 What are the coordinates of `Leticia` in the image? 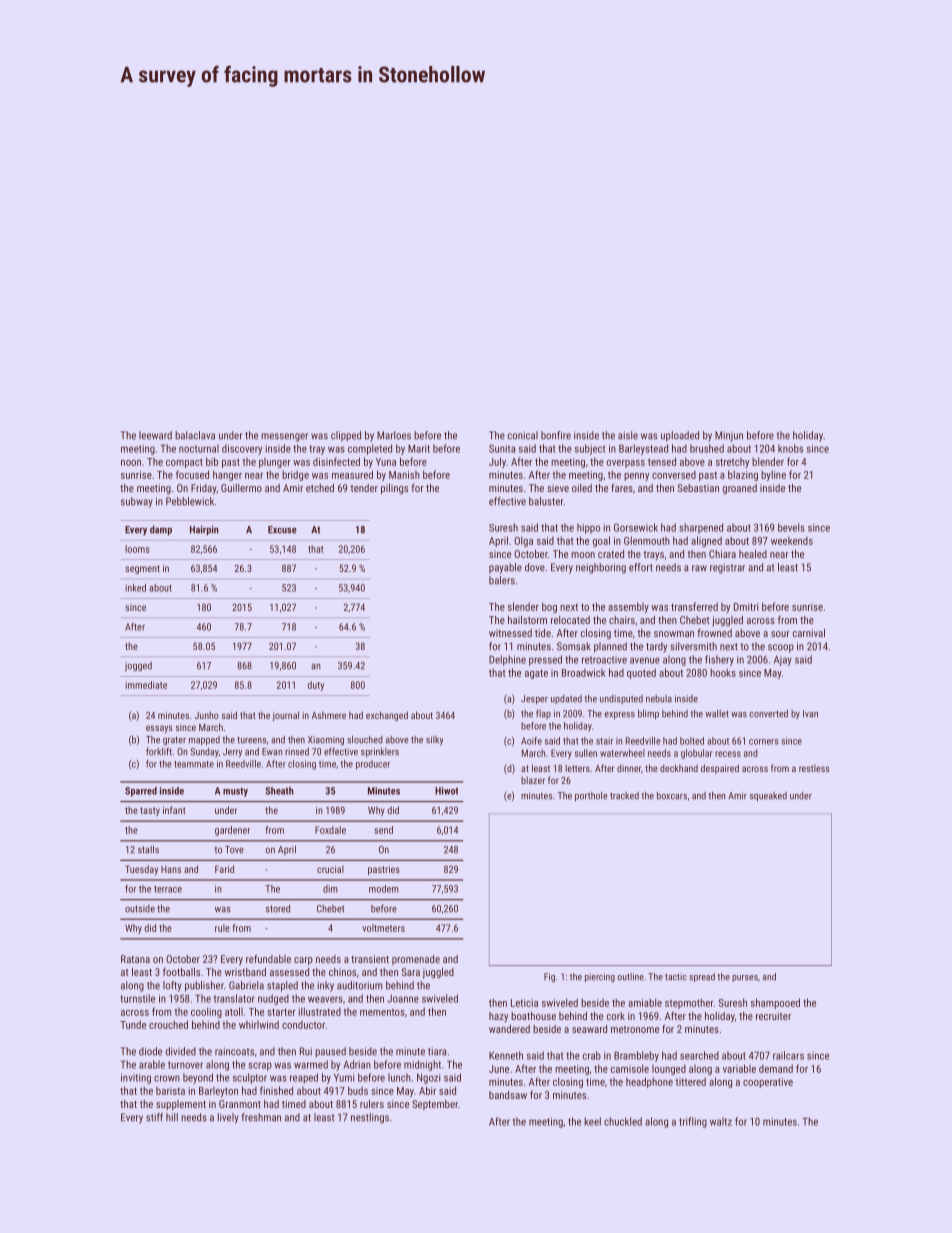 It's located at (524, 1003).
